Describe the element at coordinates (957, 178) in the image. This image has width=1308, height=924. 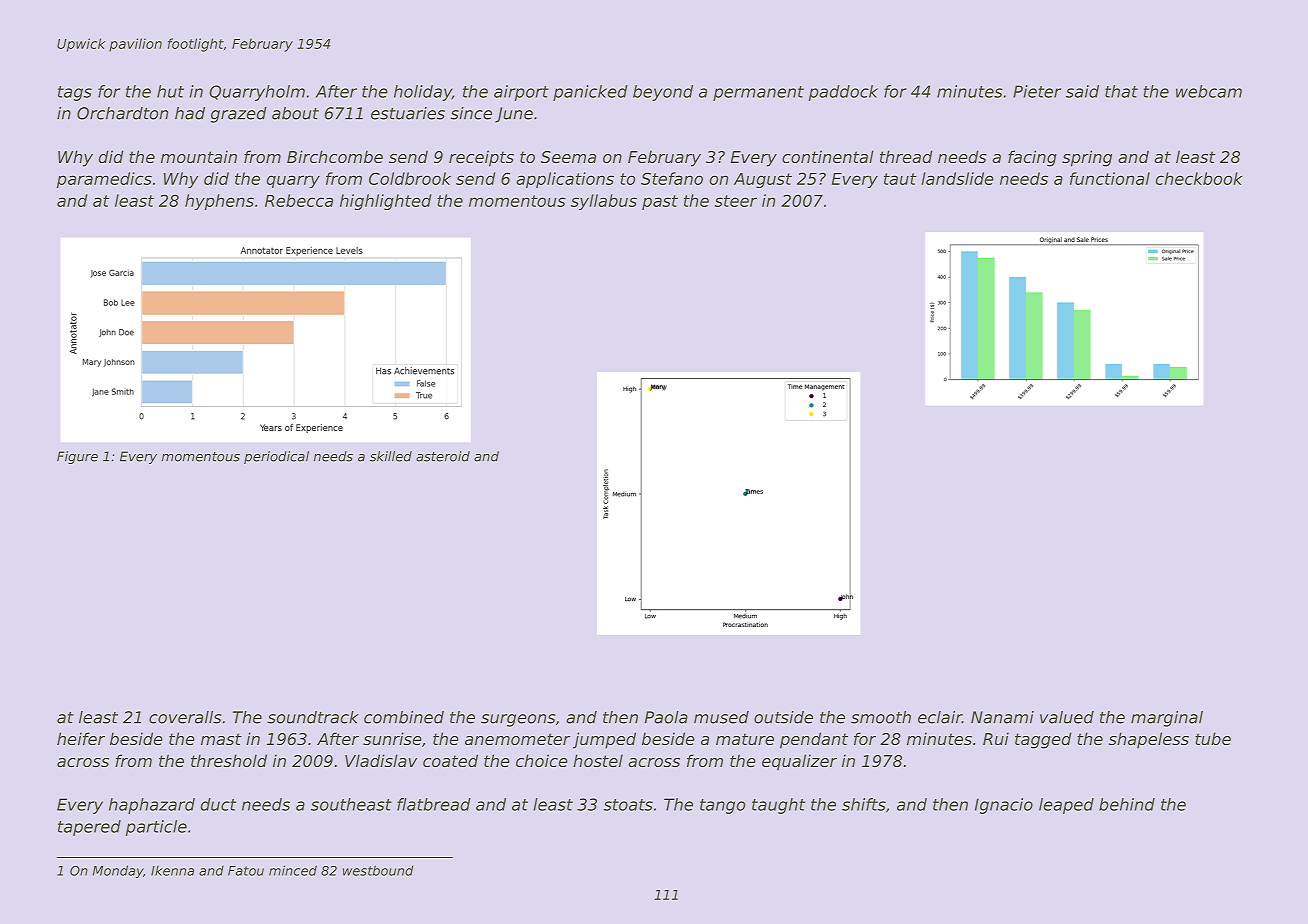
I see `landslide` at that location.
